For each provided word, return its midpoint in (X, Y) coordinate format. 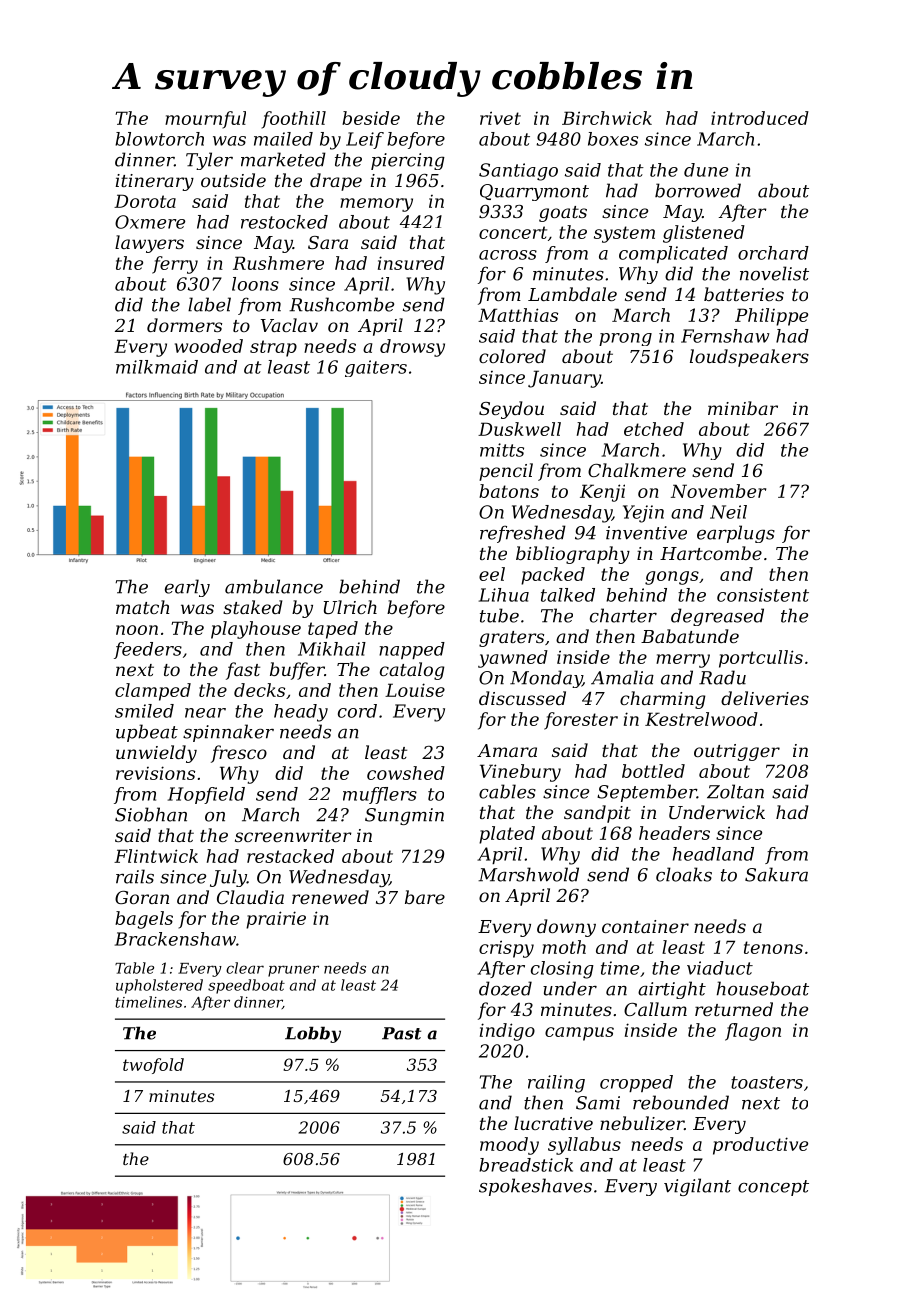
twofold (153, 1066)
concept (773, 1188)
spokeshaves (535, 1187)
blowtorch (159, 139)
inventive (646, 533)
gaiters (376, 368)
